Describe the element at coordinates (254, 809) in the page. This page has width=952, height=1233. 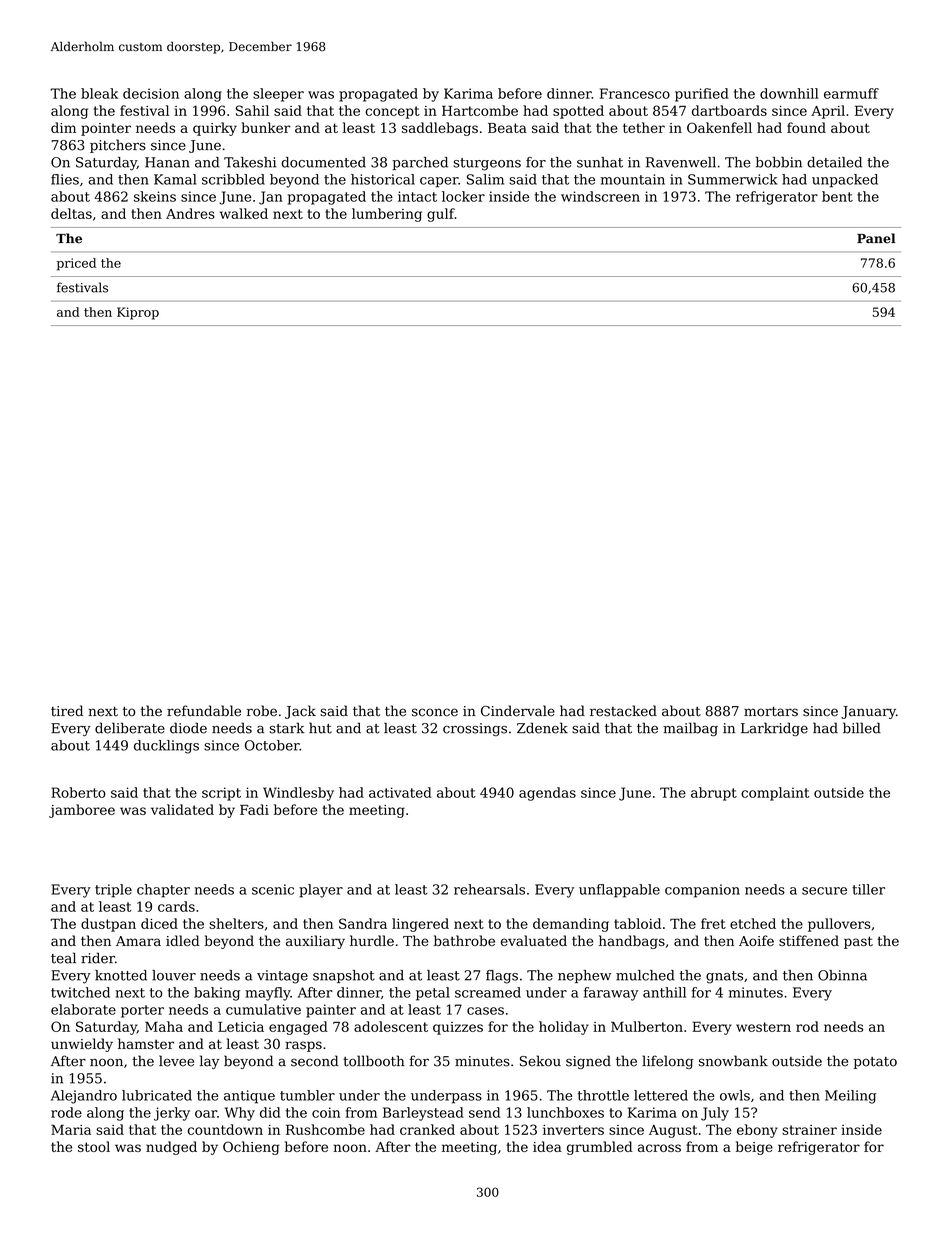
I see `Fadi` at that location.
